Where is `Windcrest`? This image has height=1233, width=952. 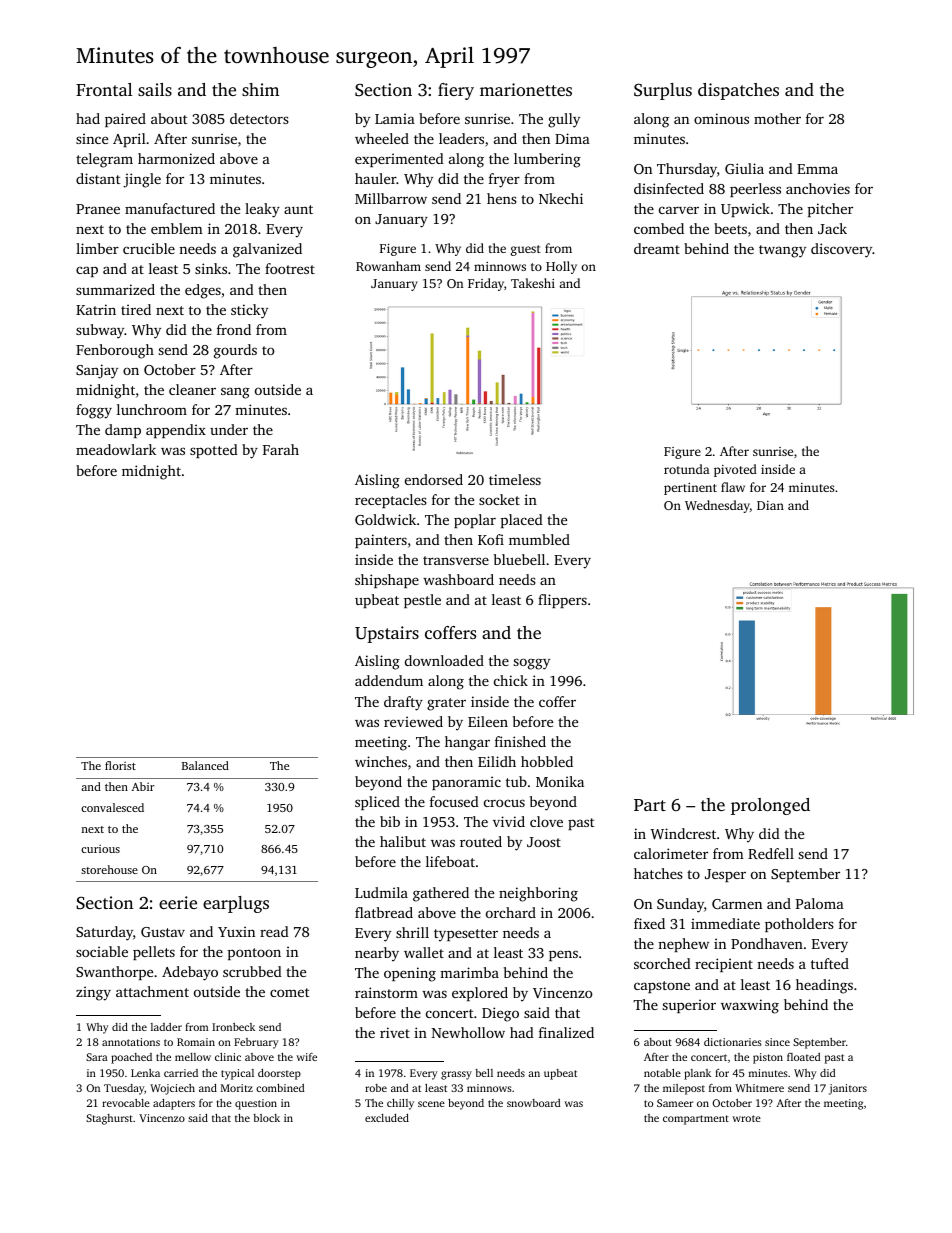
Windcrest is located at coordinates (683, 833).
